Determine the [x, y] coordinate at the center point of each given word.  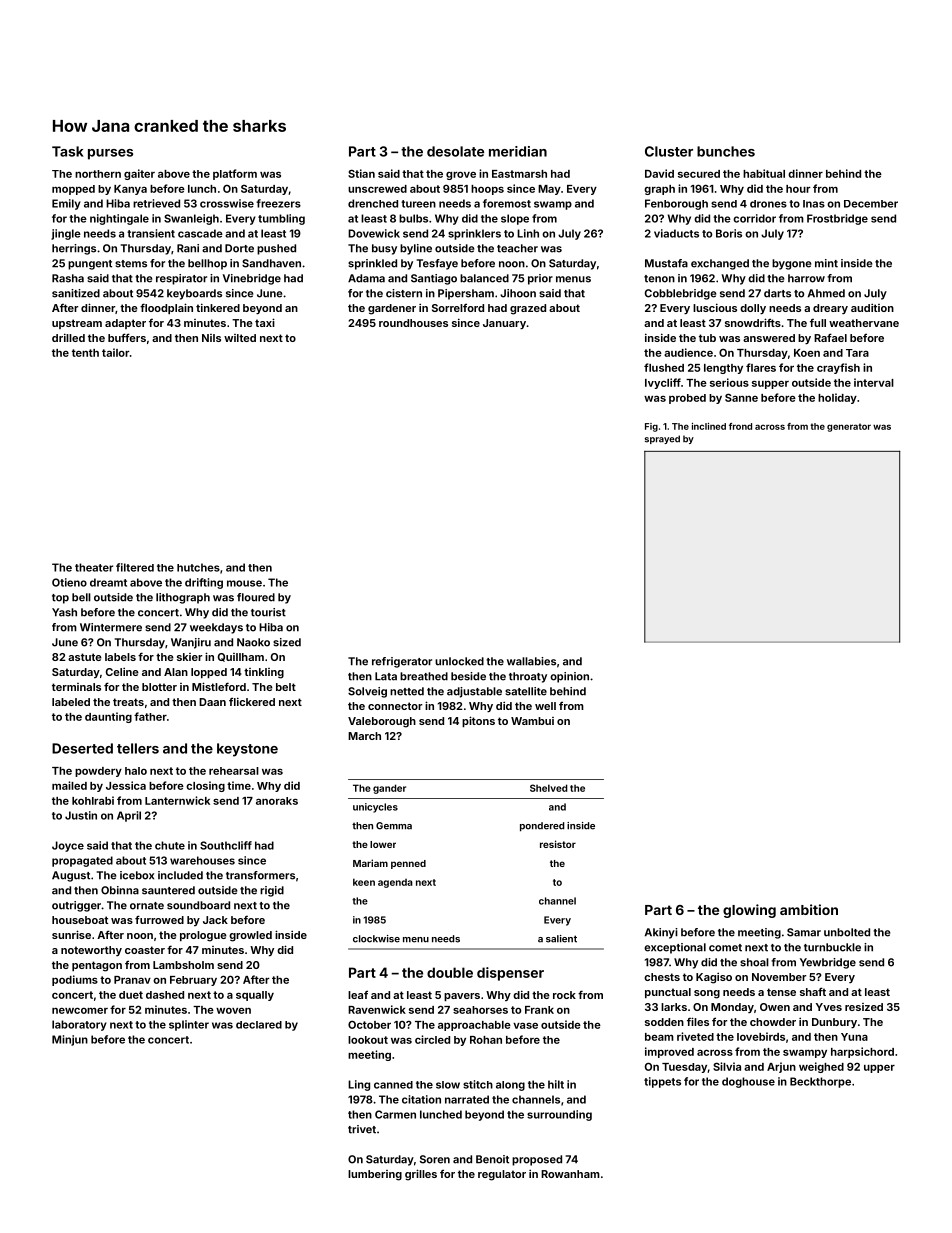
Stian [361, 173]
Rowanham [570, 1174]
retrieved [156, 203]
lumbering [375, 1175]
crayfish [838, 368]
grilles [421, 1175]
